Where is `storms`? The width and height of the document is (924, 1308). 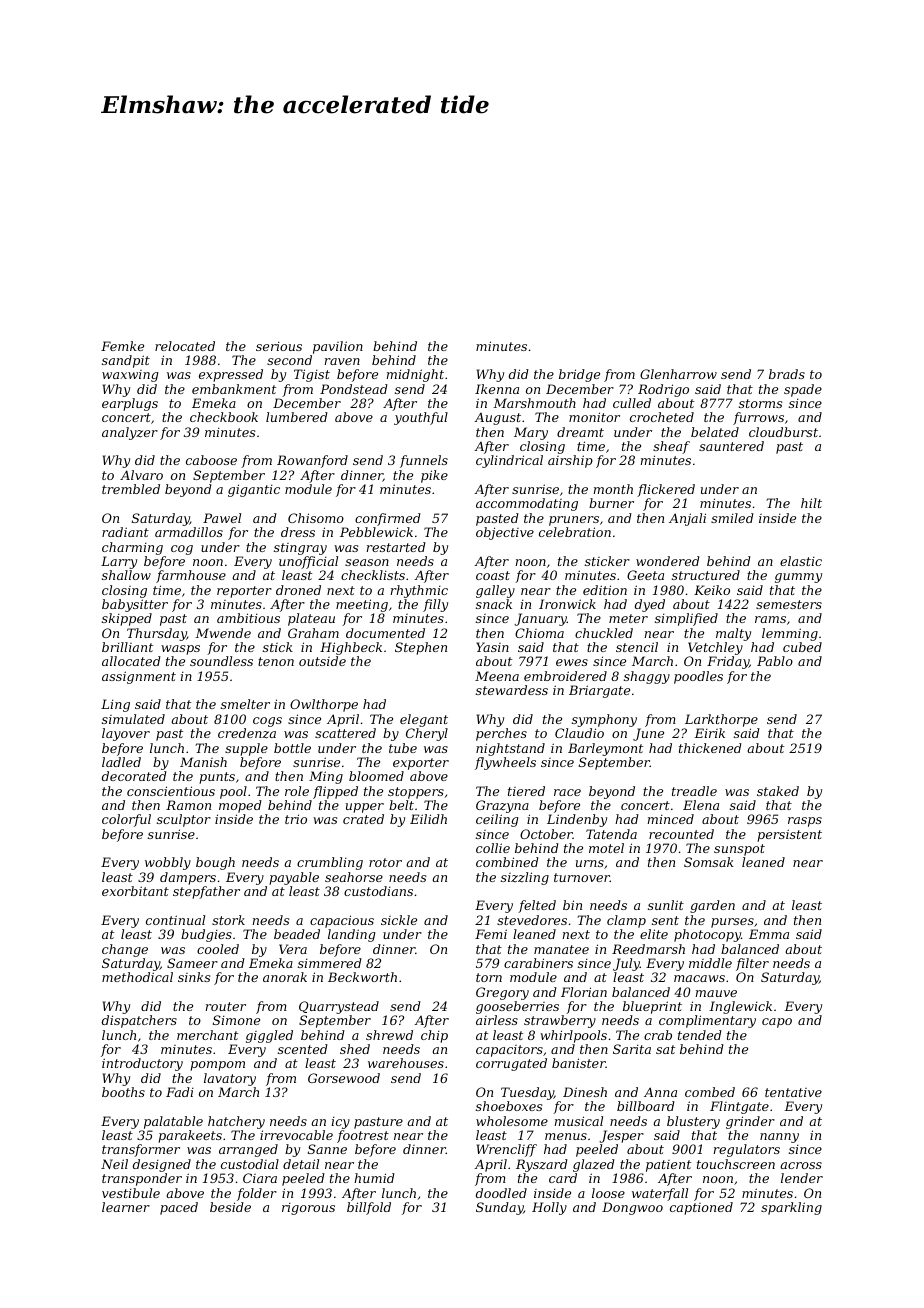
storms is located at coordinates (760, 403).
